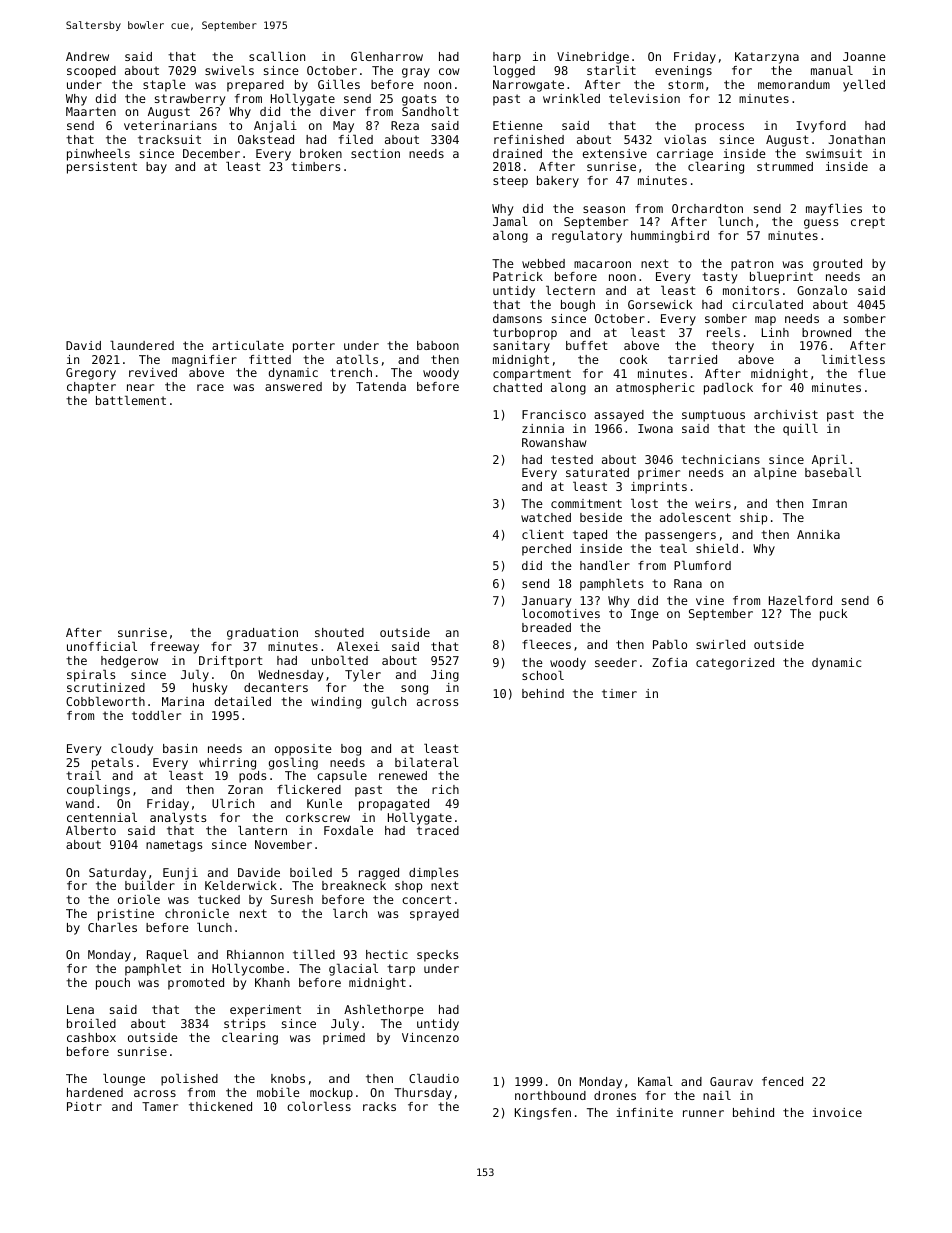 This image has height=1233, width=952. Describe the element at coordinates (543, 1114) in the image. I see `Kingsfen` at that location.
